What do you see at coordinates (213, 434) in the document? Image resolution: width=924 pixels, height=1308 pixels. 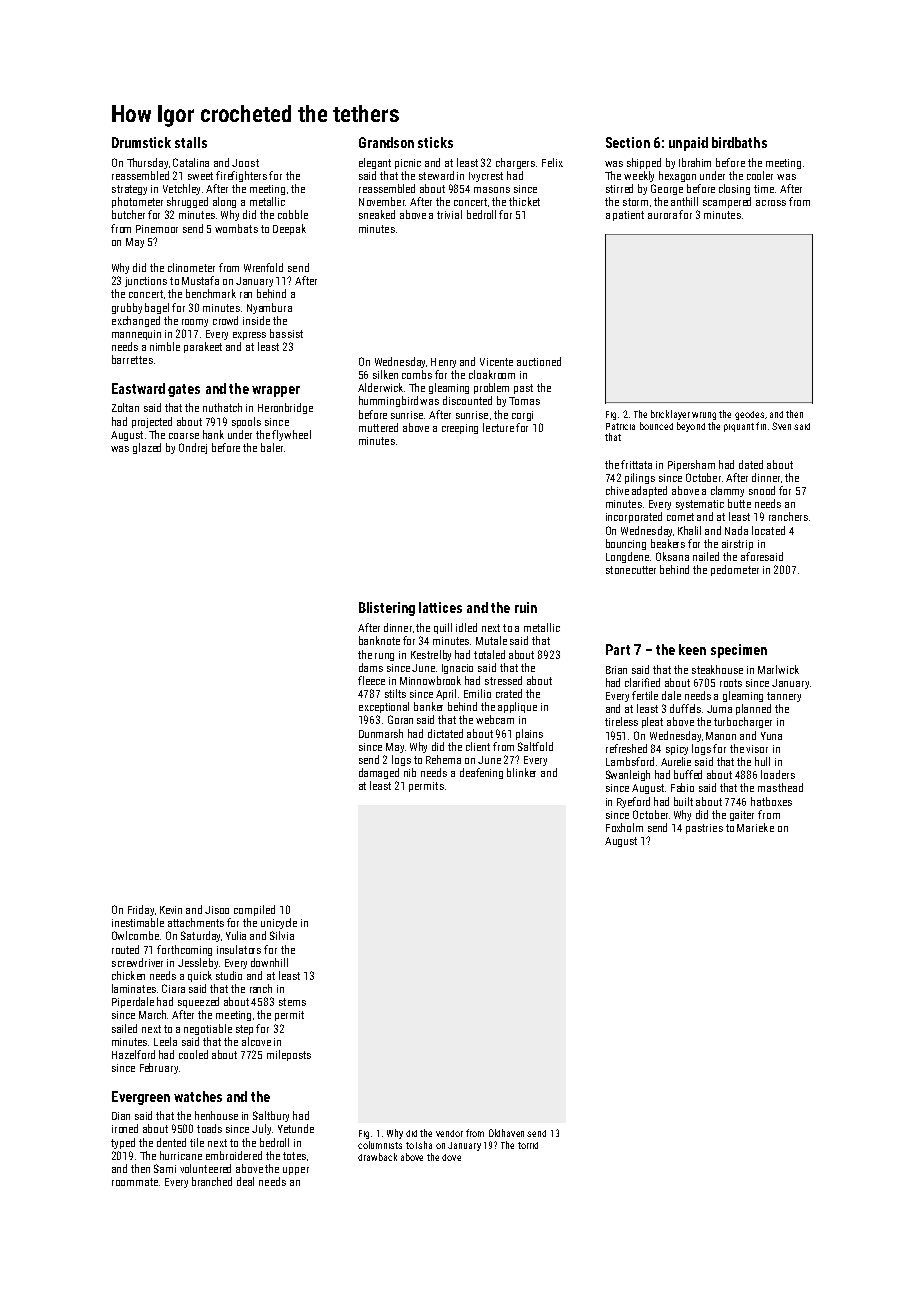 I see `hank` at bounding box center [213, 434].
